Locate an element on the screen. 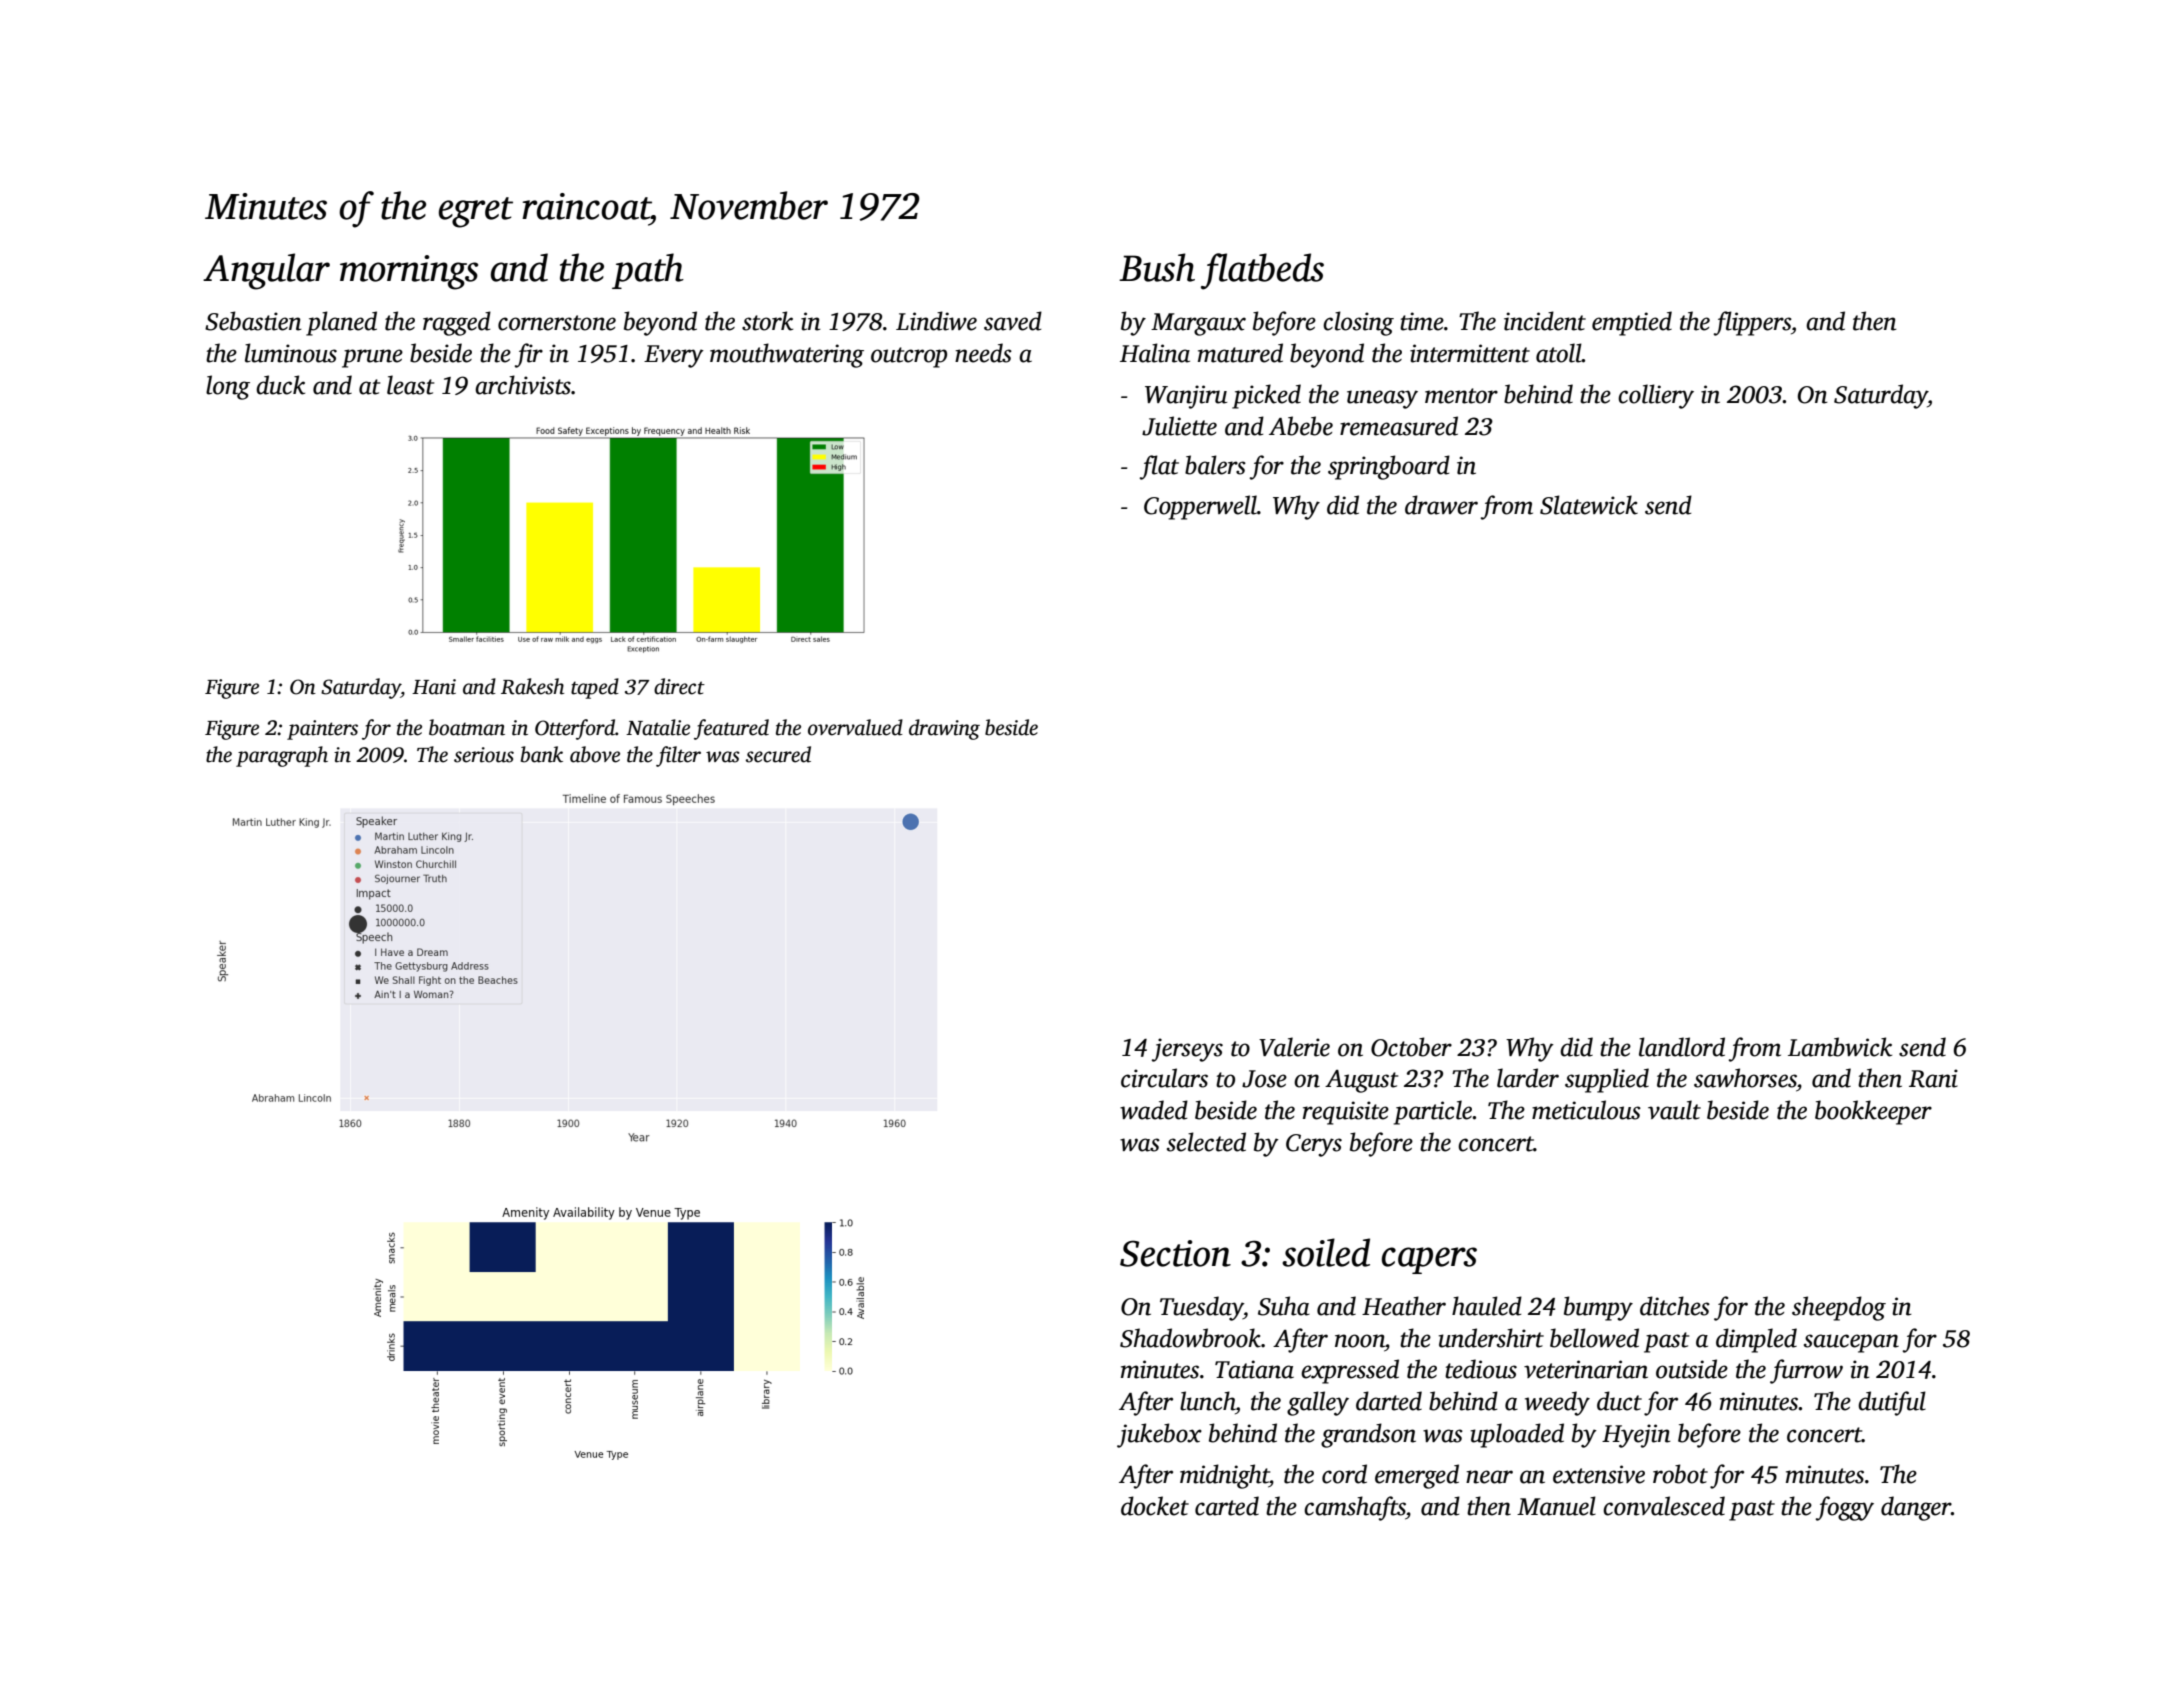 Image resolution: width=2178 pixels, height=1683 pixels. Bush is located at coordinates (1157, 267).
